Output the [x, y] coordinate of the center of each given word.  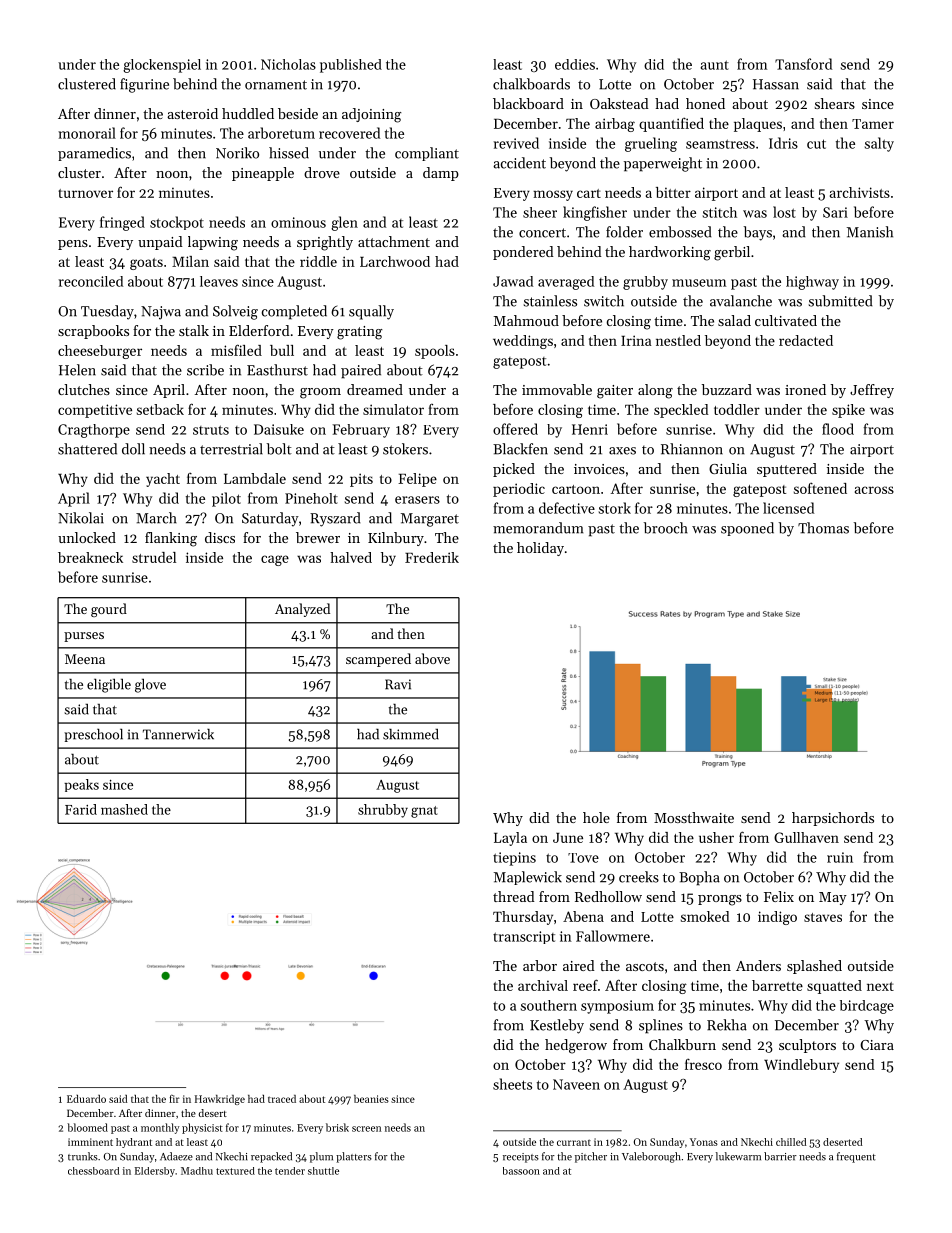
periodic [519, 490]
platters [354, 1157]
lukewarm [738, 1156]
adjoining [372, 115]
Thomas [823, 528]
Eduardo [86, 1099]
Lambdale [255, 478]
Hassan [776, 84]
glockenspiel [162, 66]
